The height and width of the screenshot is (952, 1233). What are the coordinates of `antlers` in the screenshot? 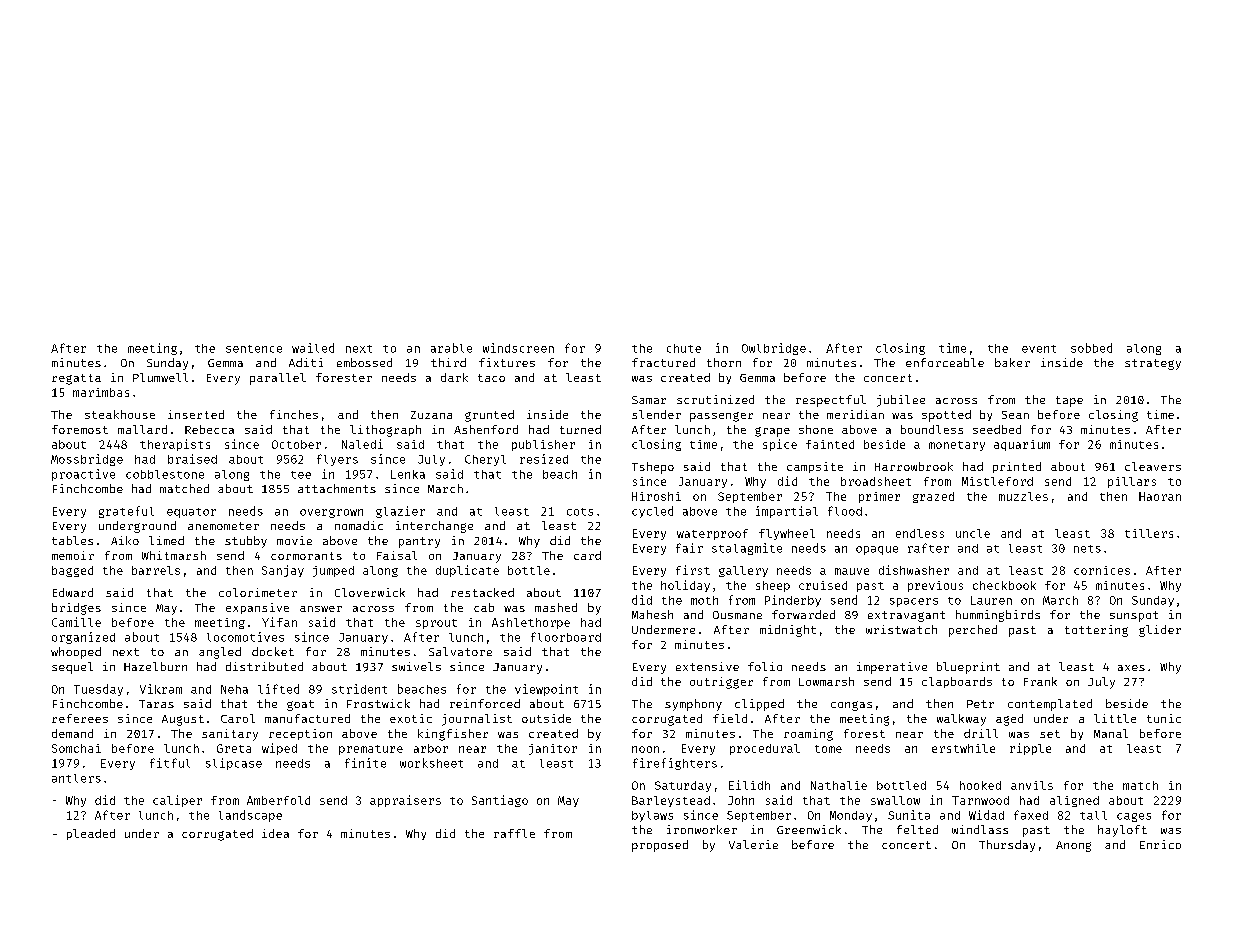 It's located at (76, 778).
